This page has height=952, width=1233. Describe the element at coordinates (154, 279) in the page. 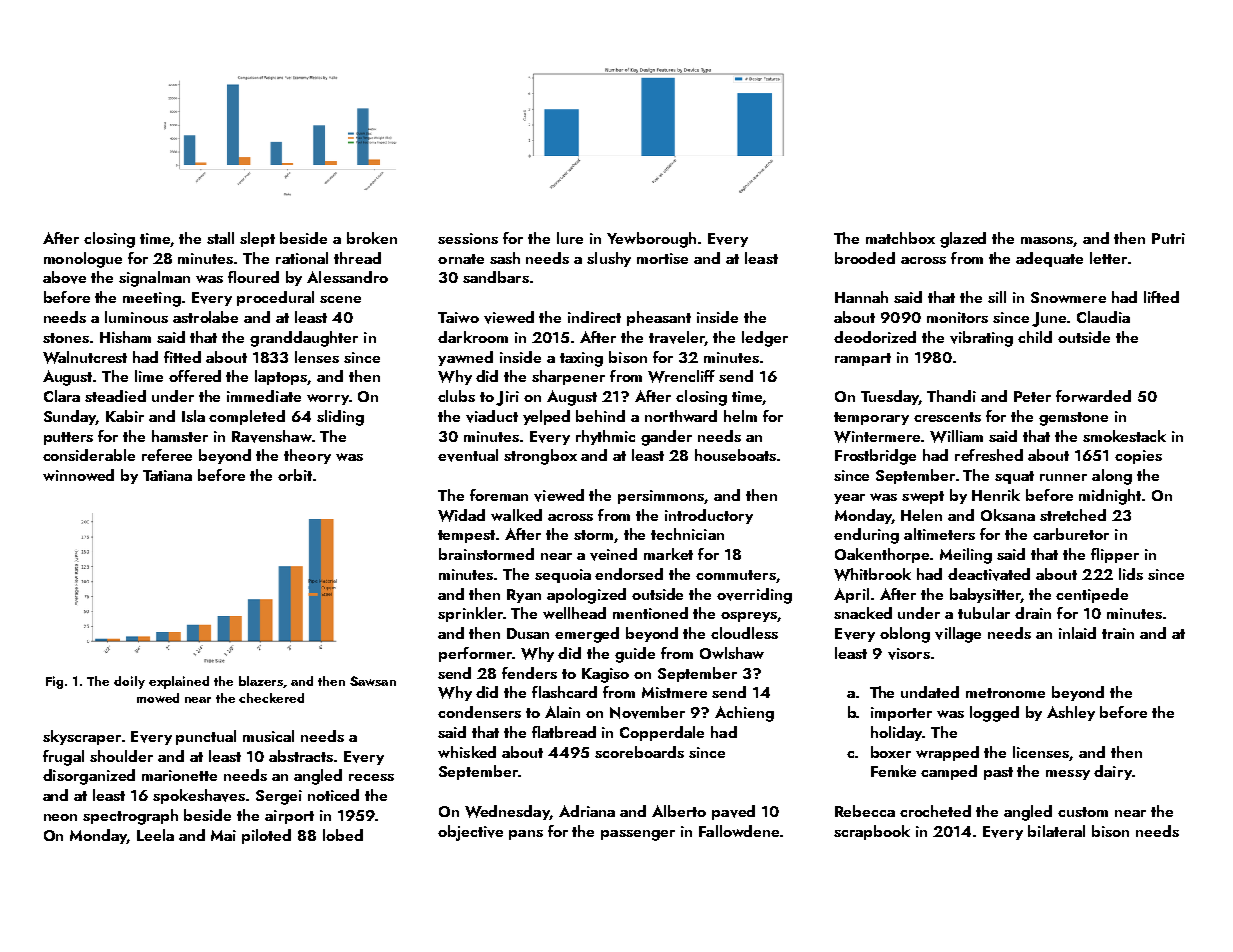

I see `signalman` at that location.
